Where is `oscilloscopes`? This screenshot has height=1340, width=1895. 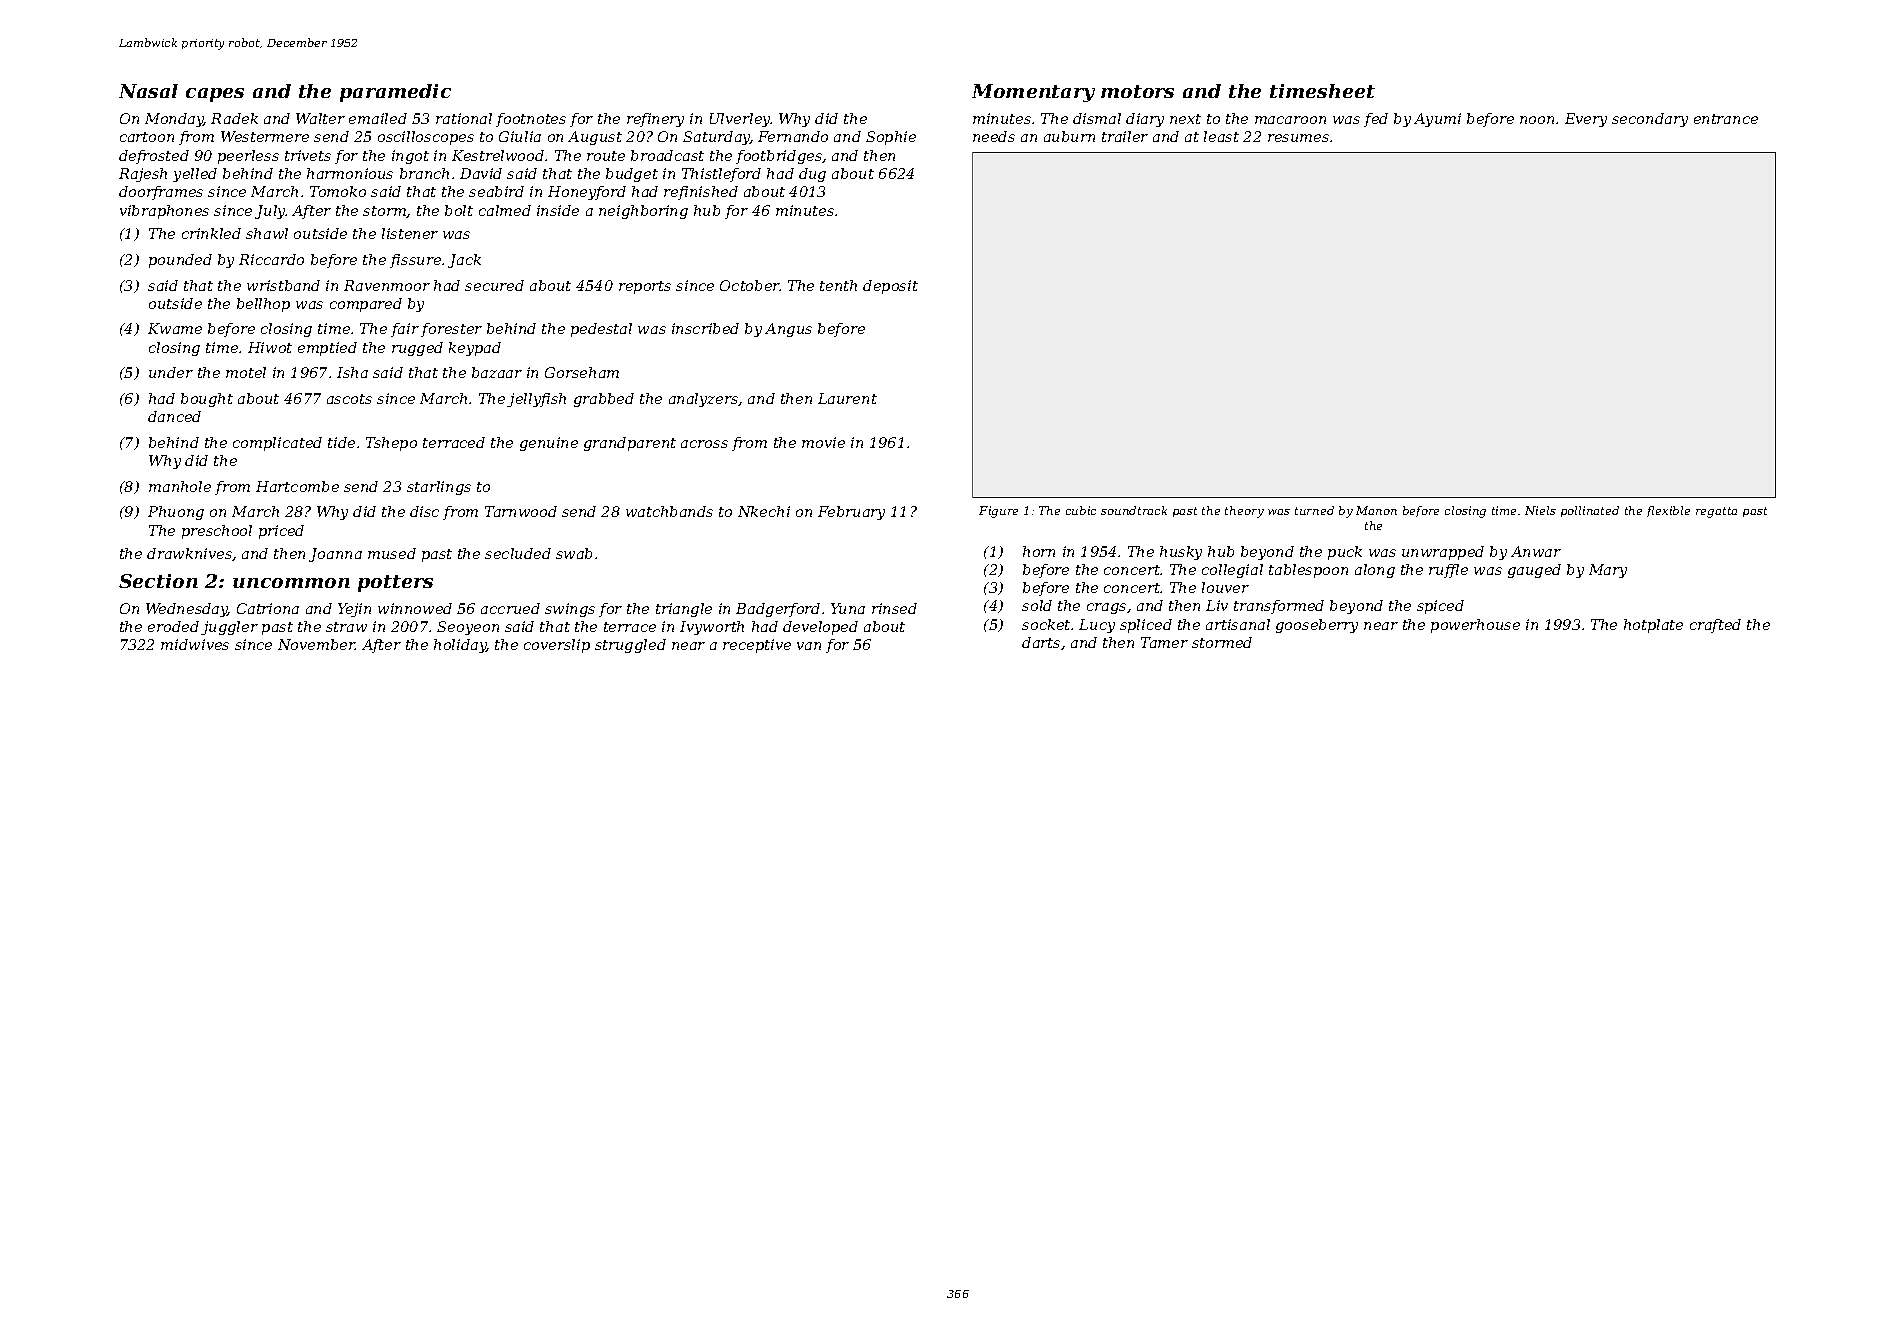
oscilloscopes is located at coordinates (426, 138).
